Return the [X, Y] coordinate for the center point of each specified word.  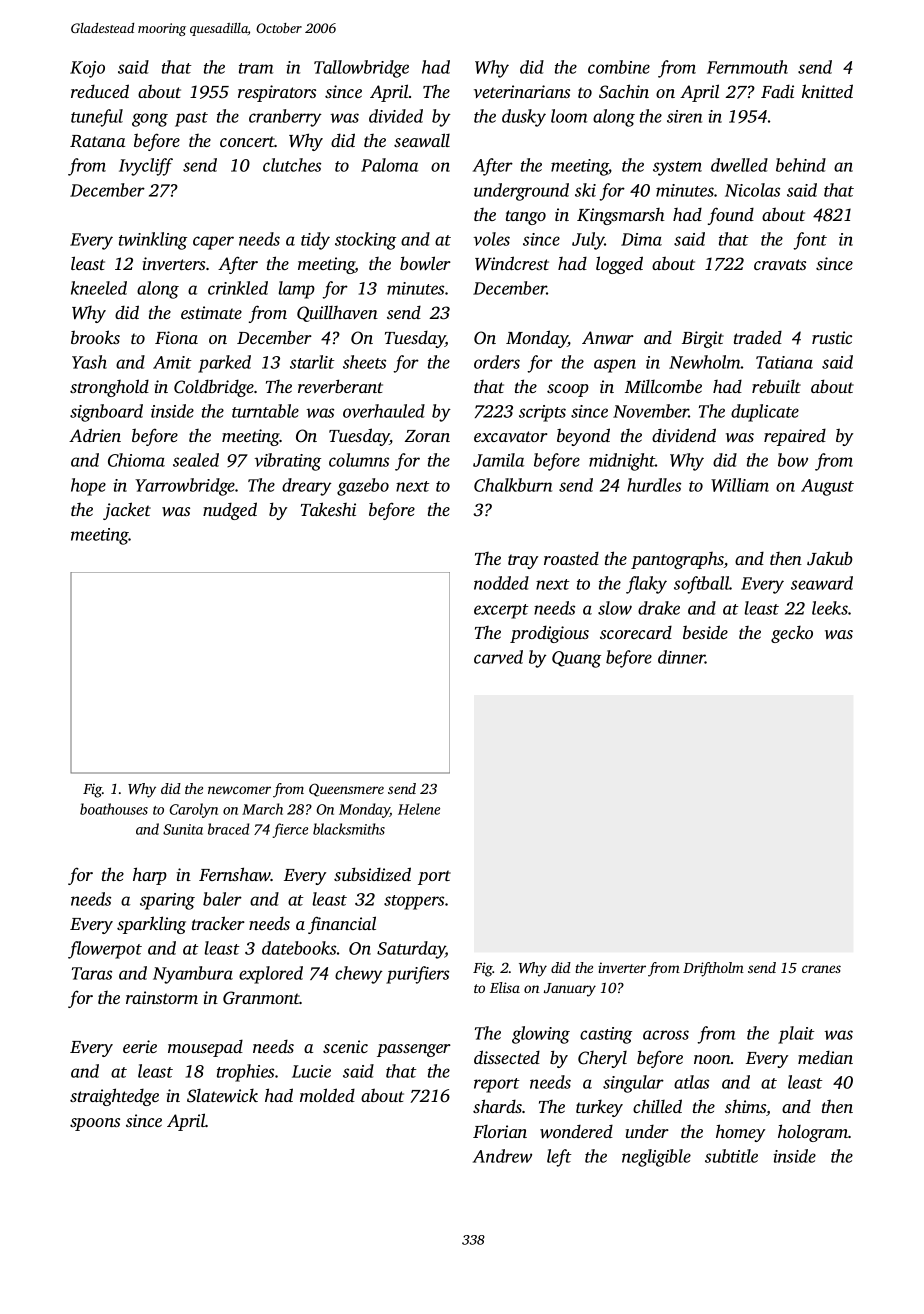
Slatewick [222, 1095]
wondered [576, 1131]
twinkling [153, 241]
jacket [127, 511]
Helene [419, 809]
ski [585, 190]
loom [569, 116]
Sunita [183, 829]
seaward [822, 583]
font [810, 241]
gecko [792, 634]
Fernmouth [747, 67]
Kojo [87, 69]
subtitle [731, 1156]
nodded [501, 583]
